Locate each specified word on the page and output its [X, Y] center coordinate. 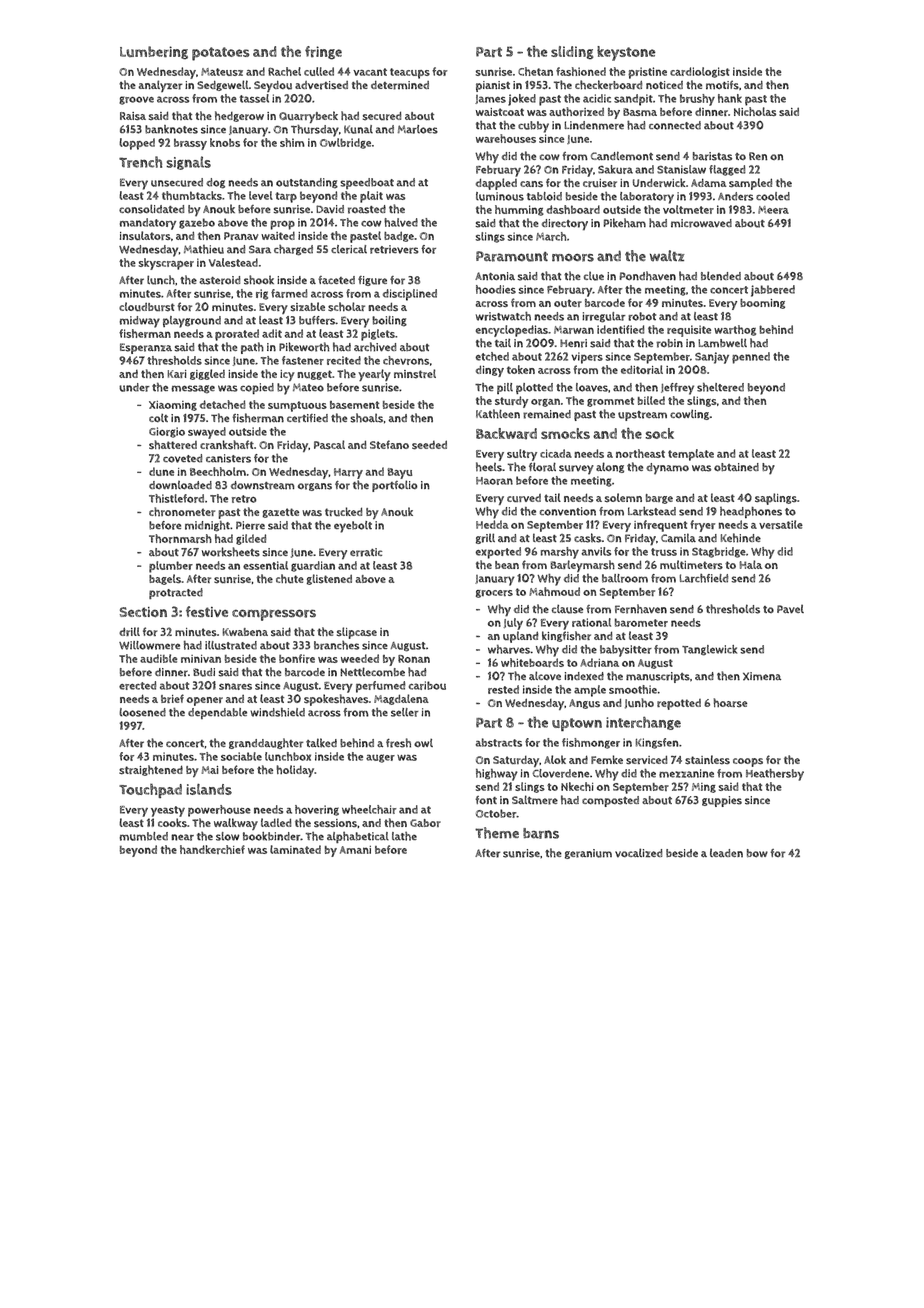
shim [292, 142]
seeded [429, 445]
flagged [727, 170]
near [182, 837]
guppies [722, 801]
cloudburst [147, 307]
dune [161, 471]
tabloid [544, 196]
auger [380, 758]
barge [659, 499]
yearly [374, 375]
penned [751, 358]
